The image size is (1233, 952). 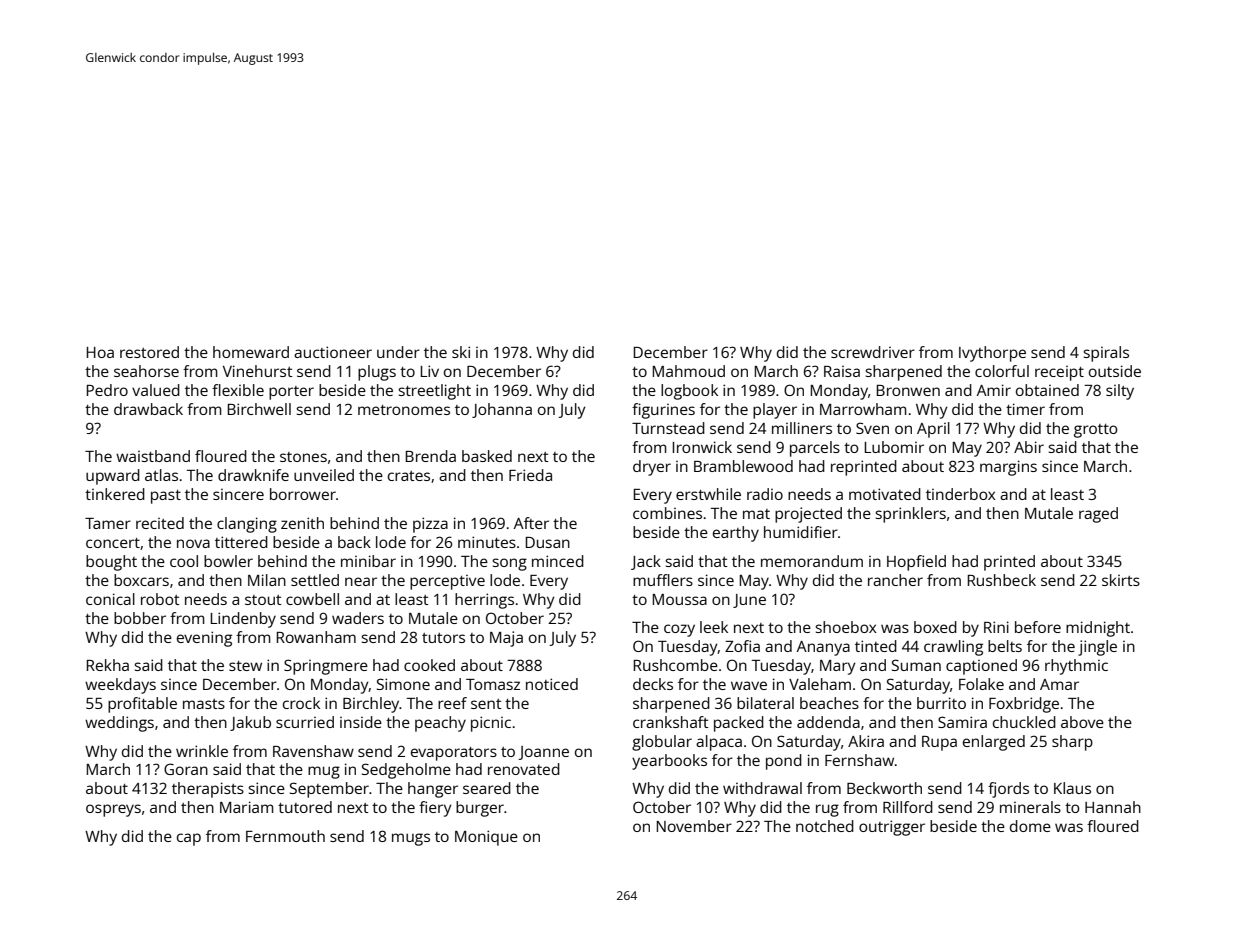 What do you see at coordinates (302, 523) in the page?
I see `zenith` at bounding box center [302, 523].
